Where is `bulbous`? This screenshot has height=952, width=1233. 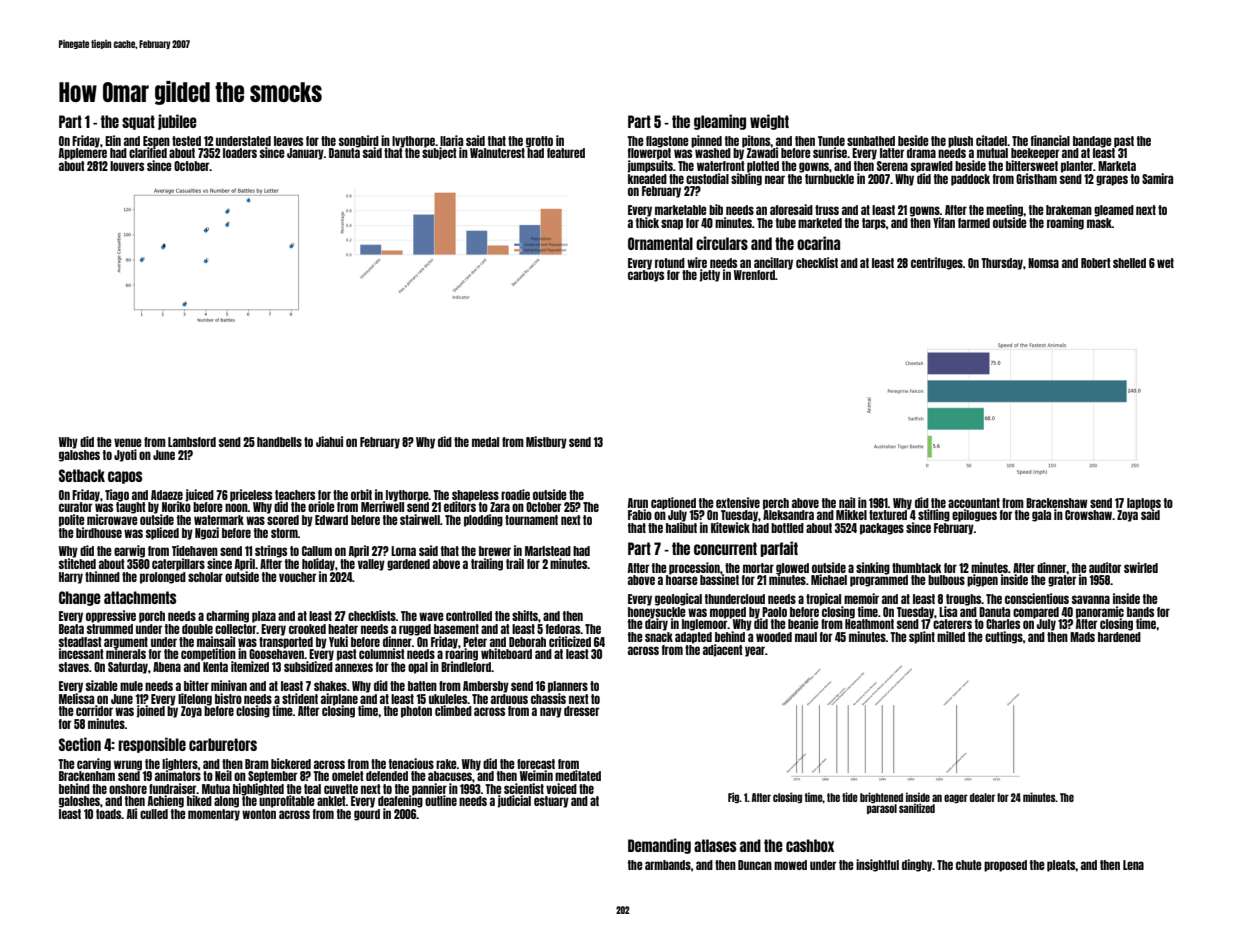
bulbous is located at coordinates (946, 580).
